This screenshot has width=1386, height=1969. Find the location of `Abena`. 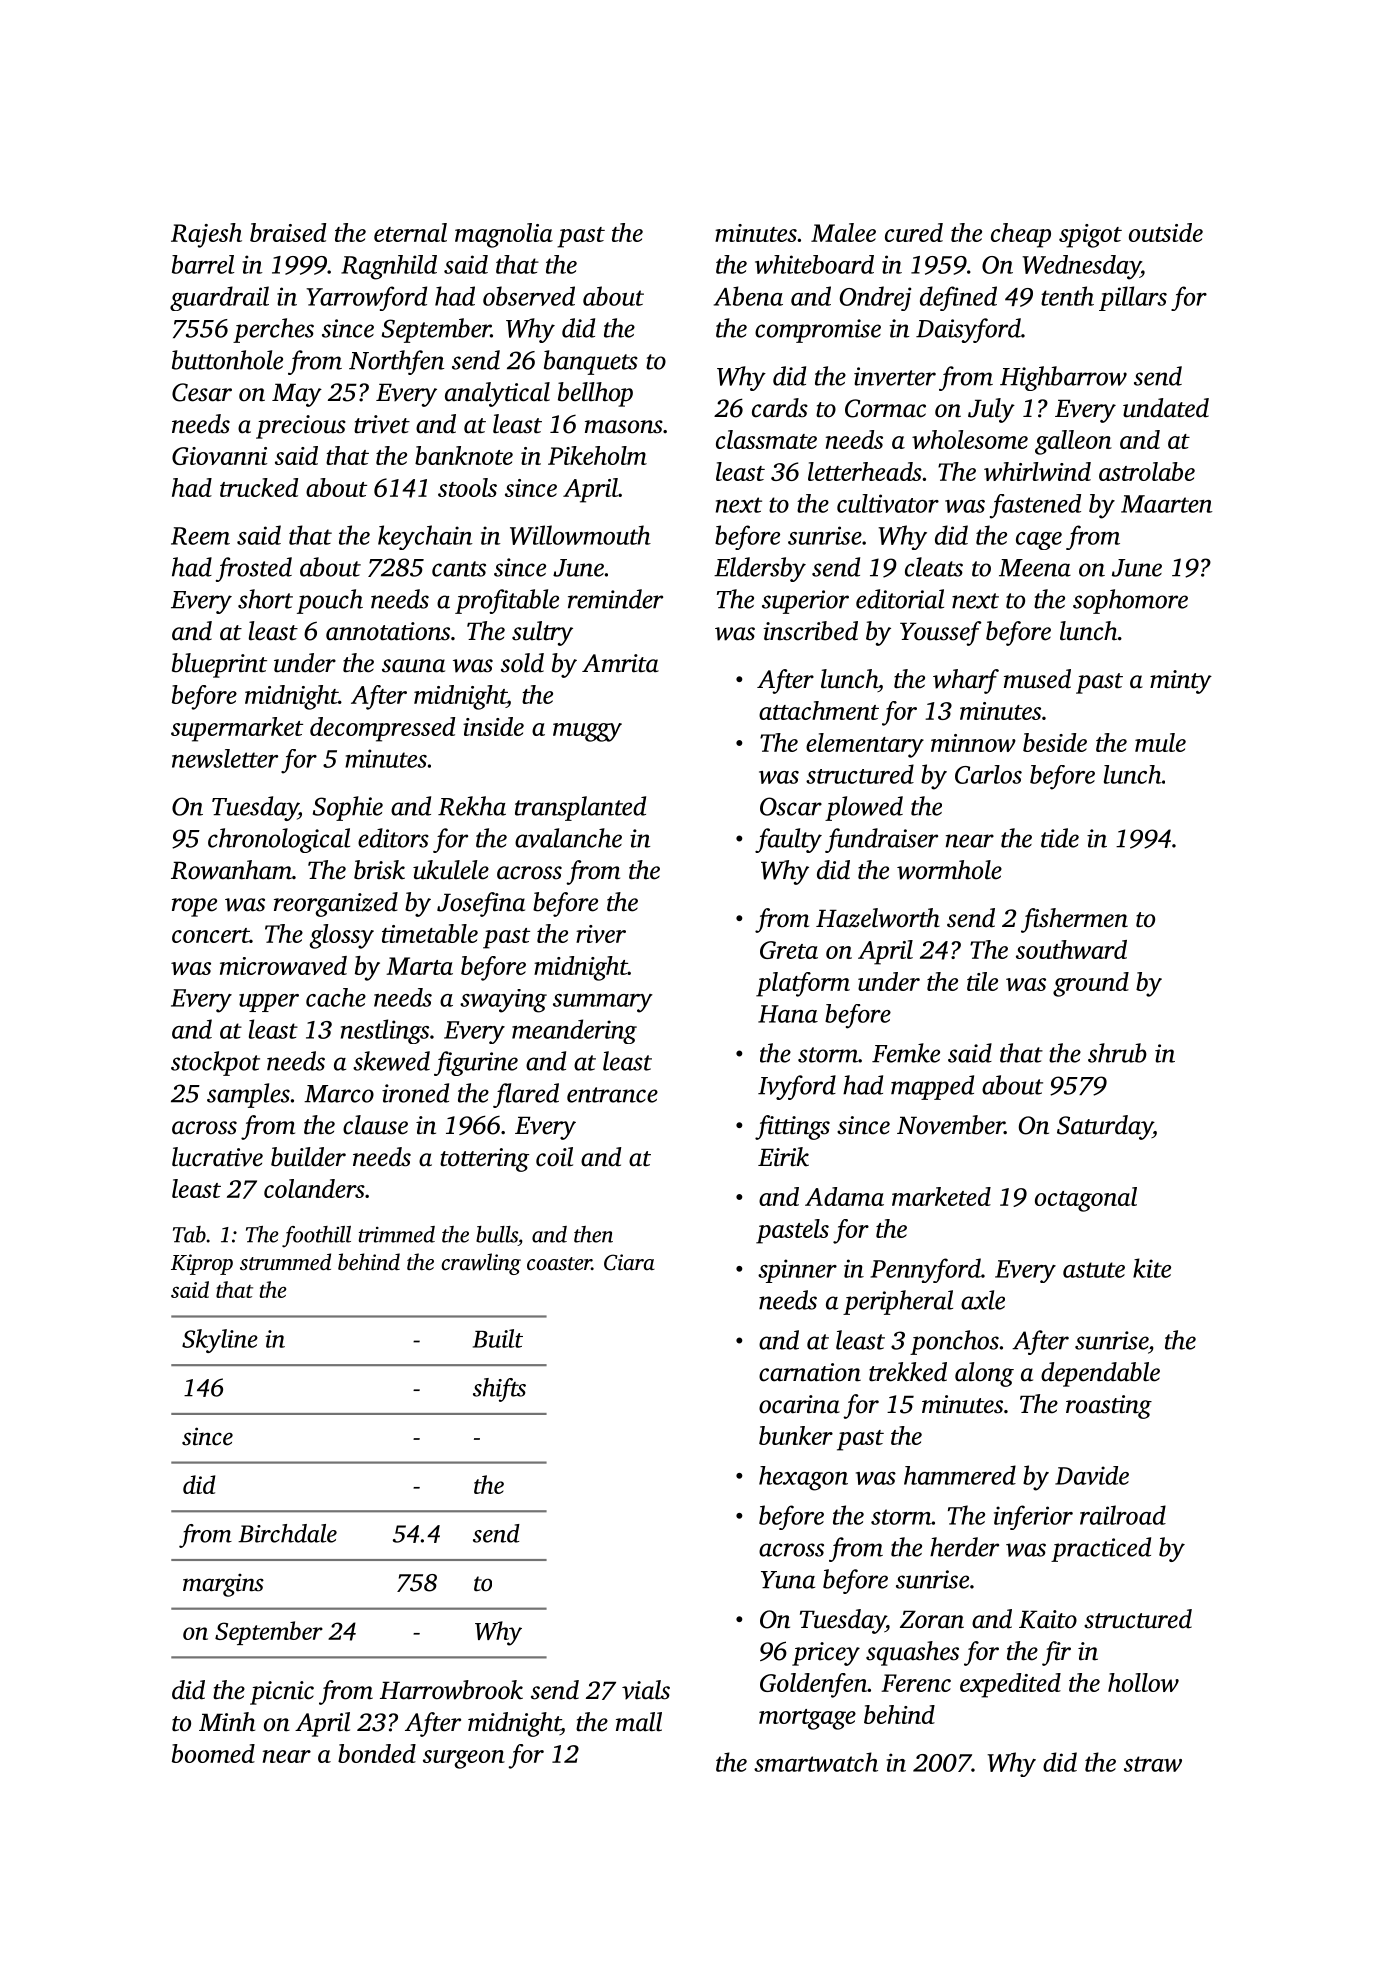

Abena is located at coordinates (748, 296).
